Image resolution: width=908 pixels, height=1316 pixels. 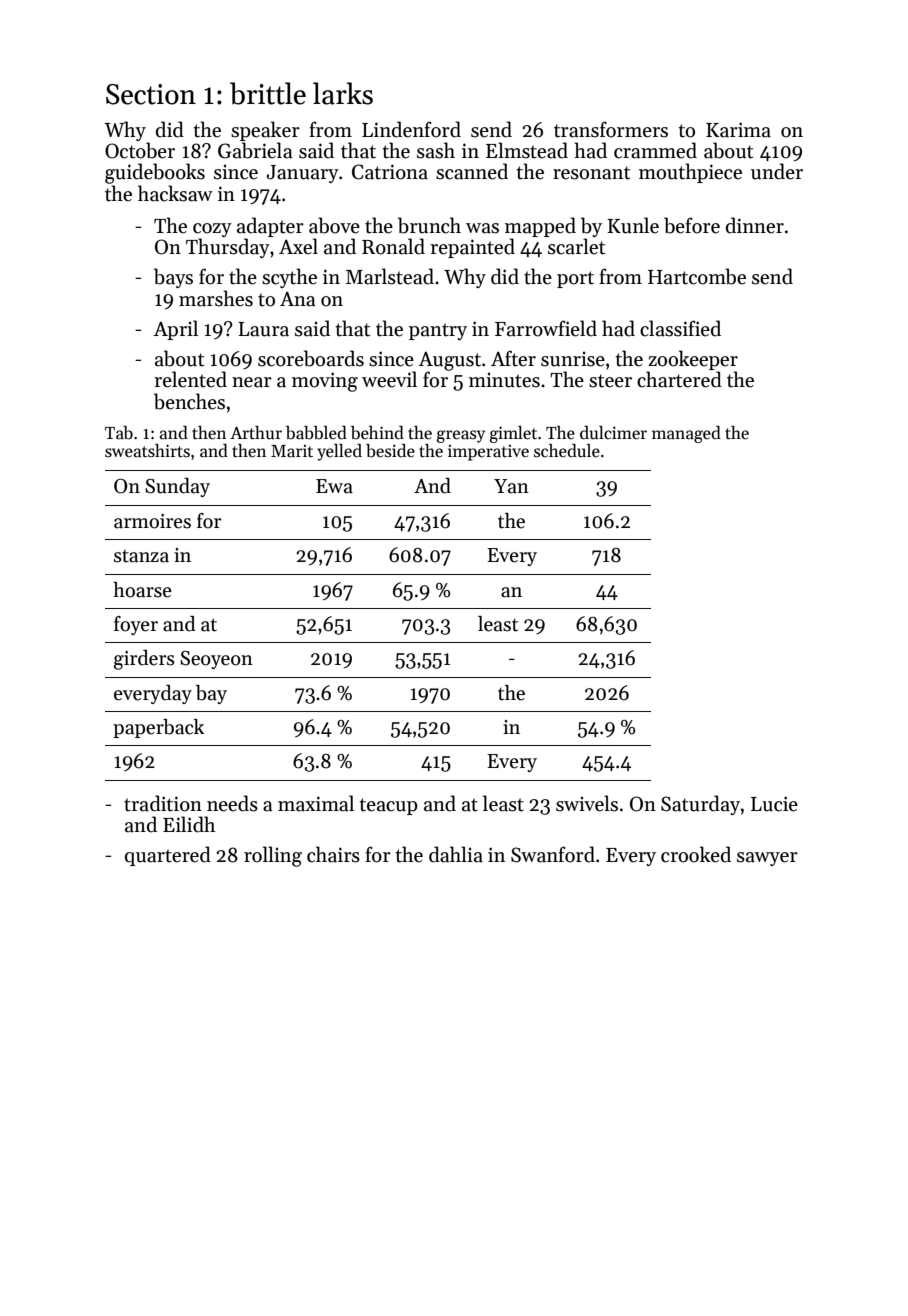 What do you see at coordinates (511, 486) in the image?
I see `Yan` at bounding box center [511, 486].
